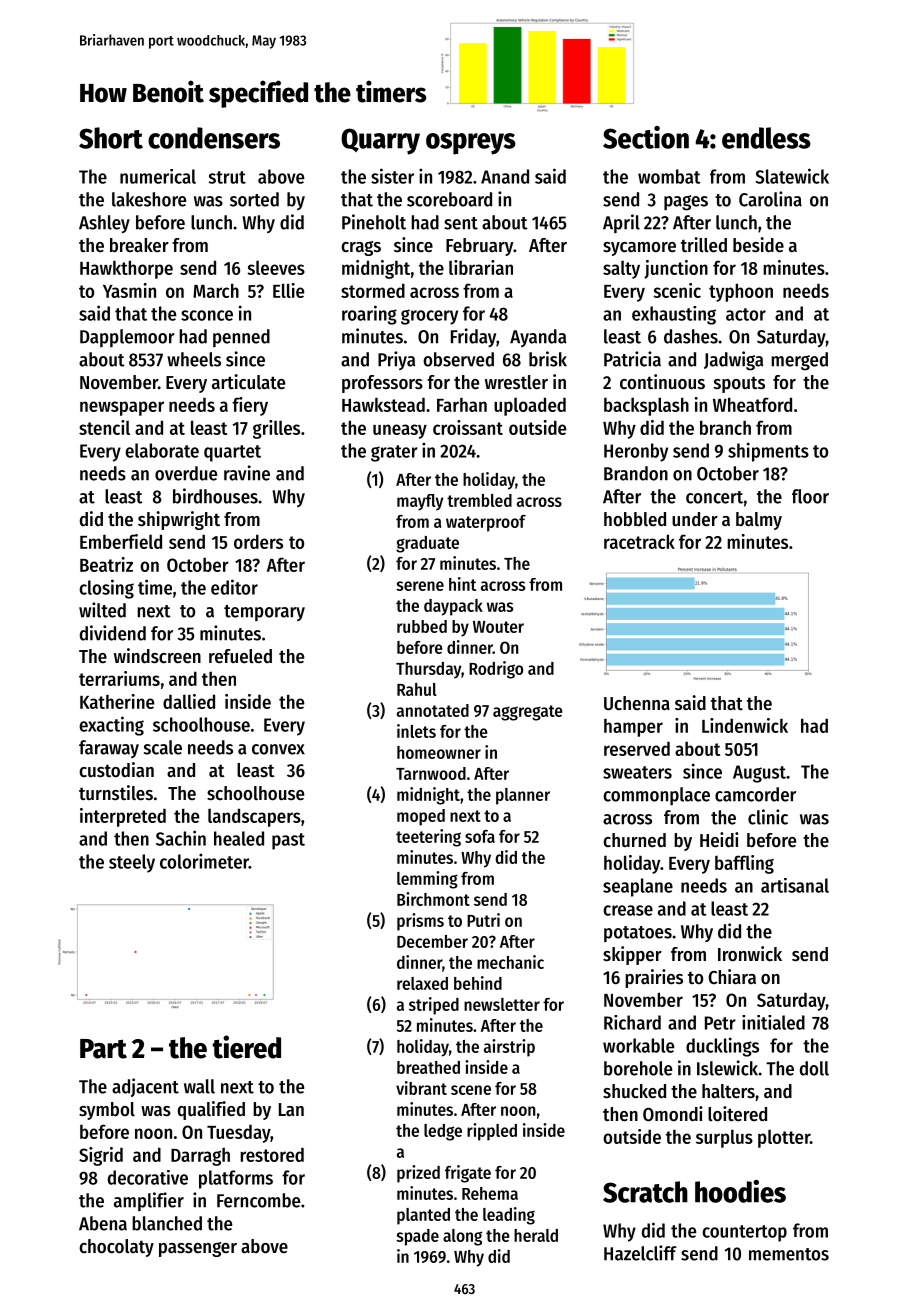 This screenshot has height=1316, width=908. Describe the element at coordinates (637, 703) in the screenshot. I see `Uchenna` at that location.
